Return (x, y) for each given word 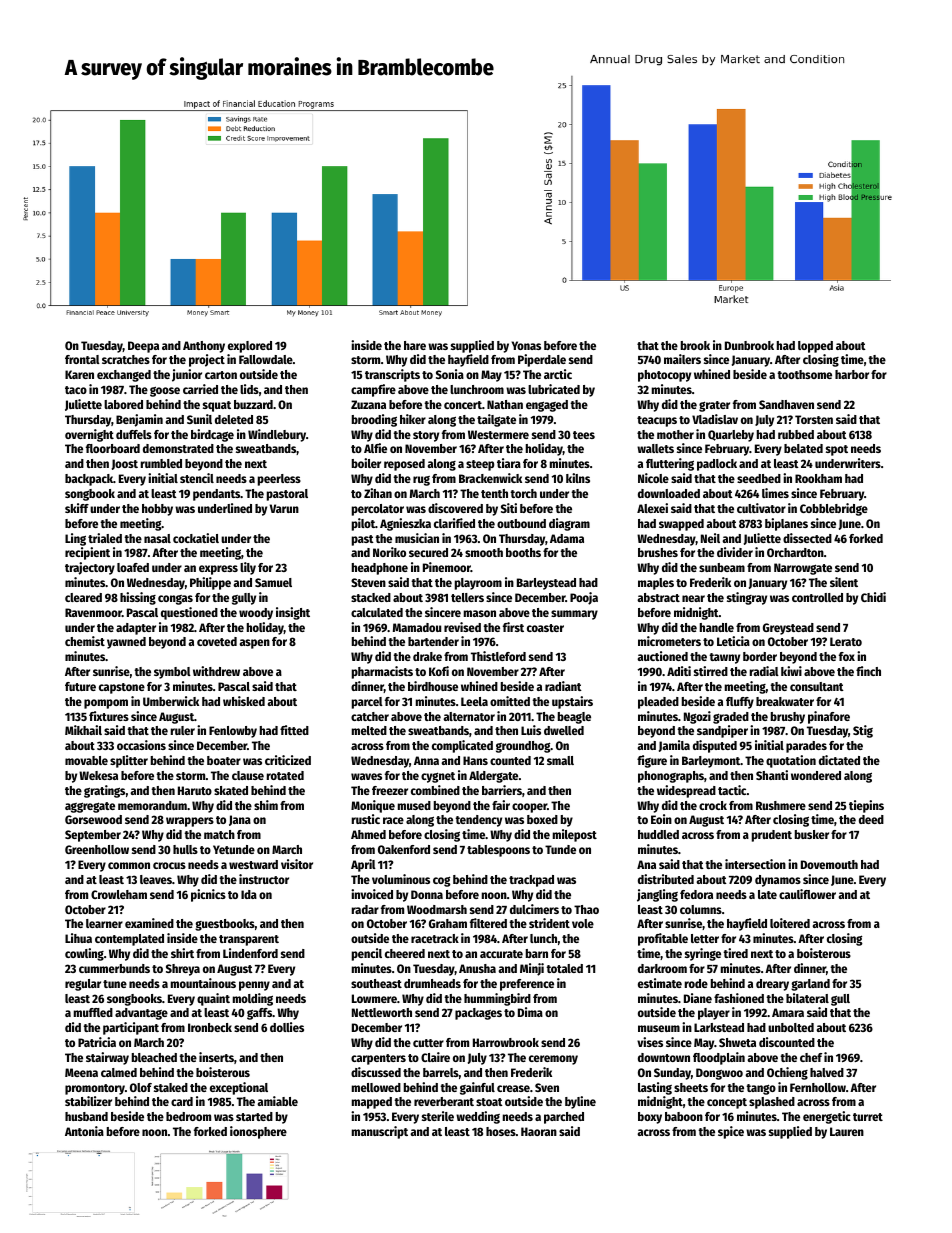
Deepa (143, 347)
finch (868, 671)
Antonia (84, 1131)
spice (731, 1132)
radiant (563, 686)
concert (463, 405)
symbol (172, 673)
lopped (815, 347)
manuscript (380, 1132)
